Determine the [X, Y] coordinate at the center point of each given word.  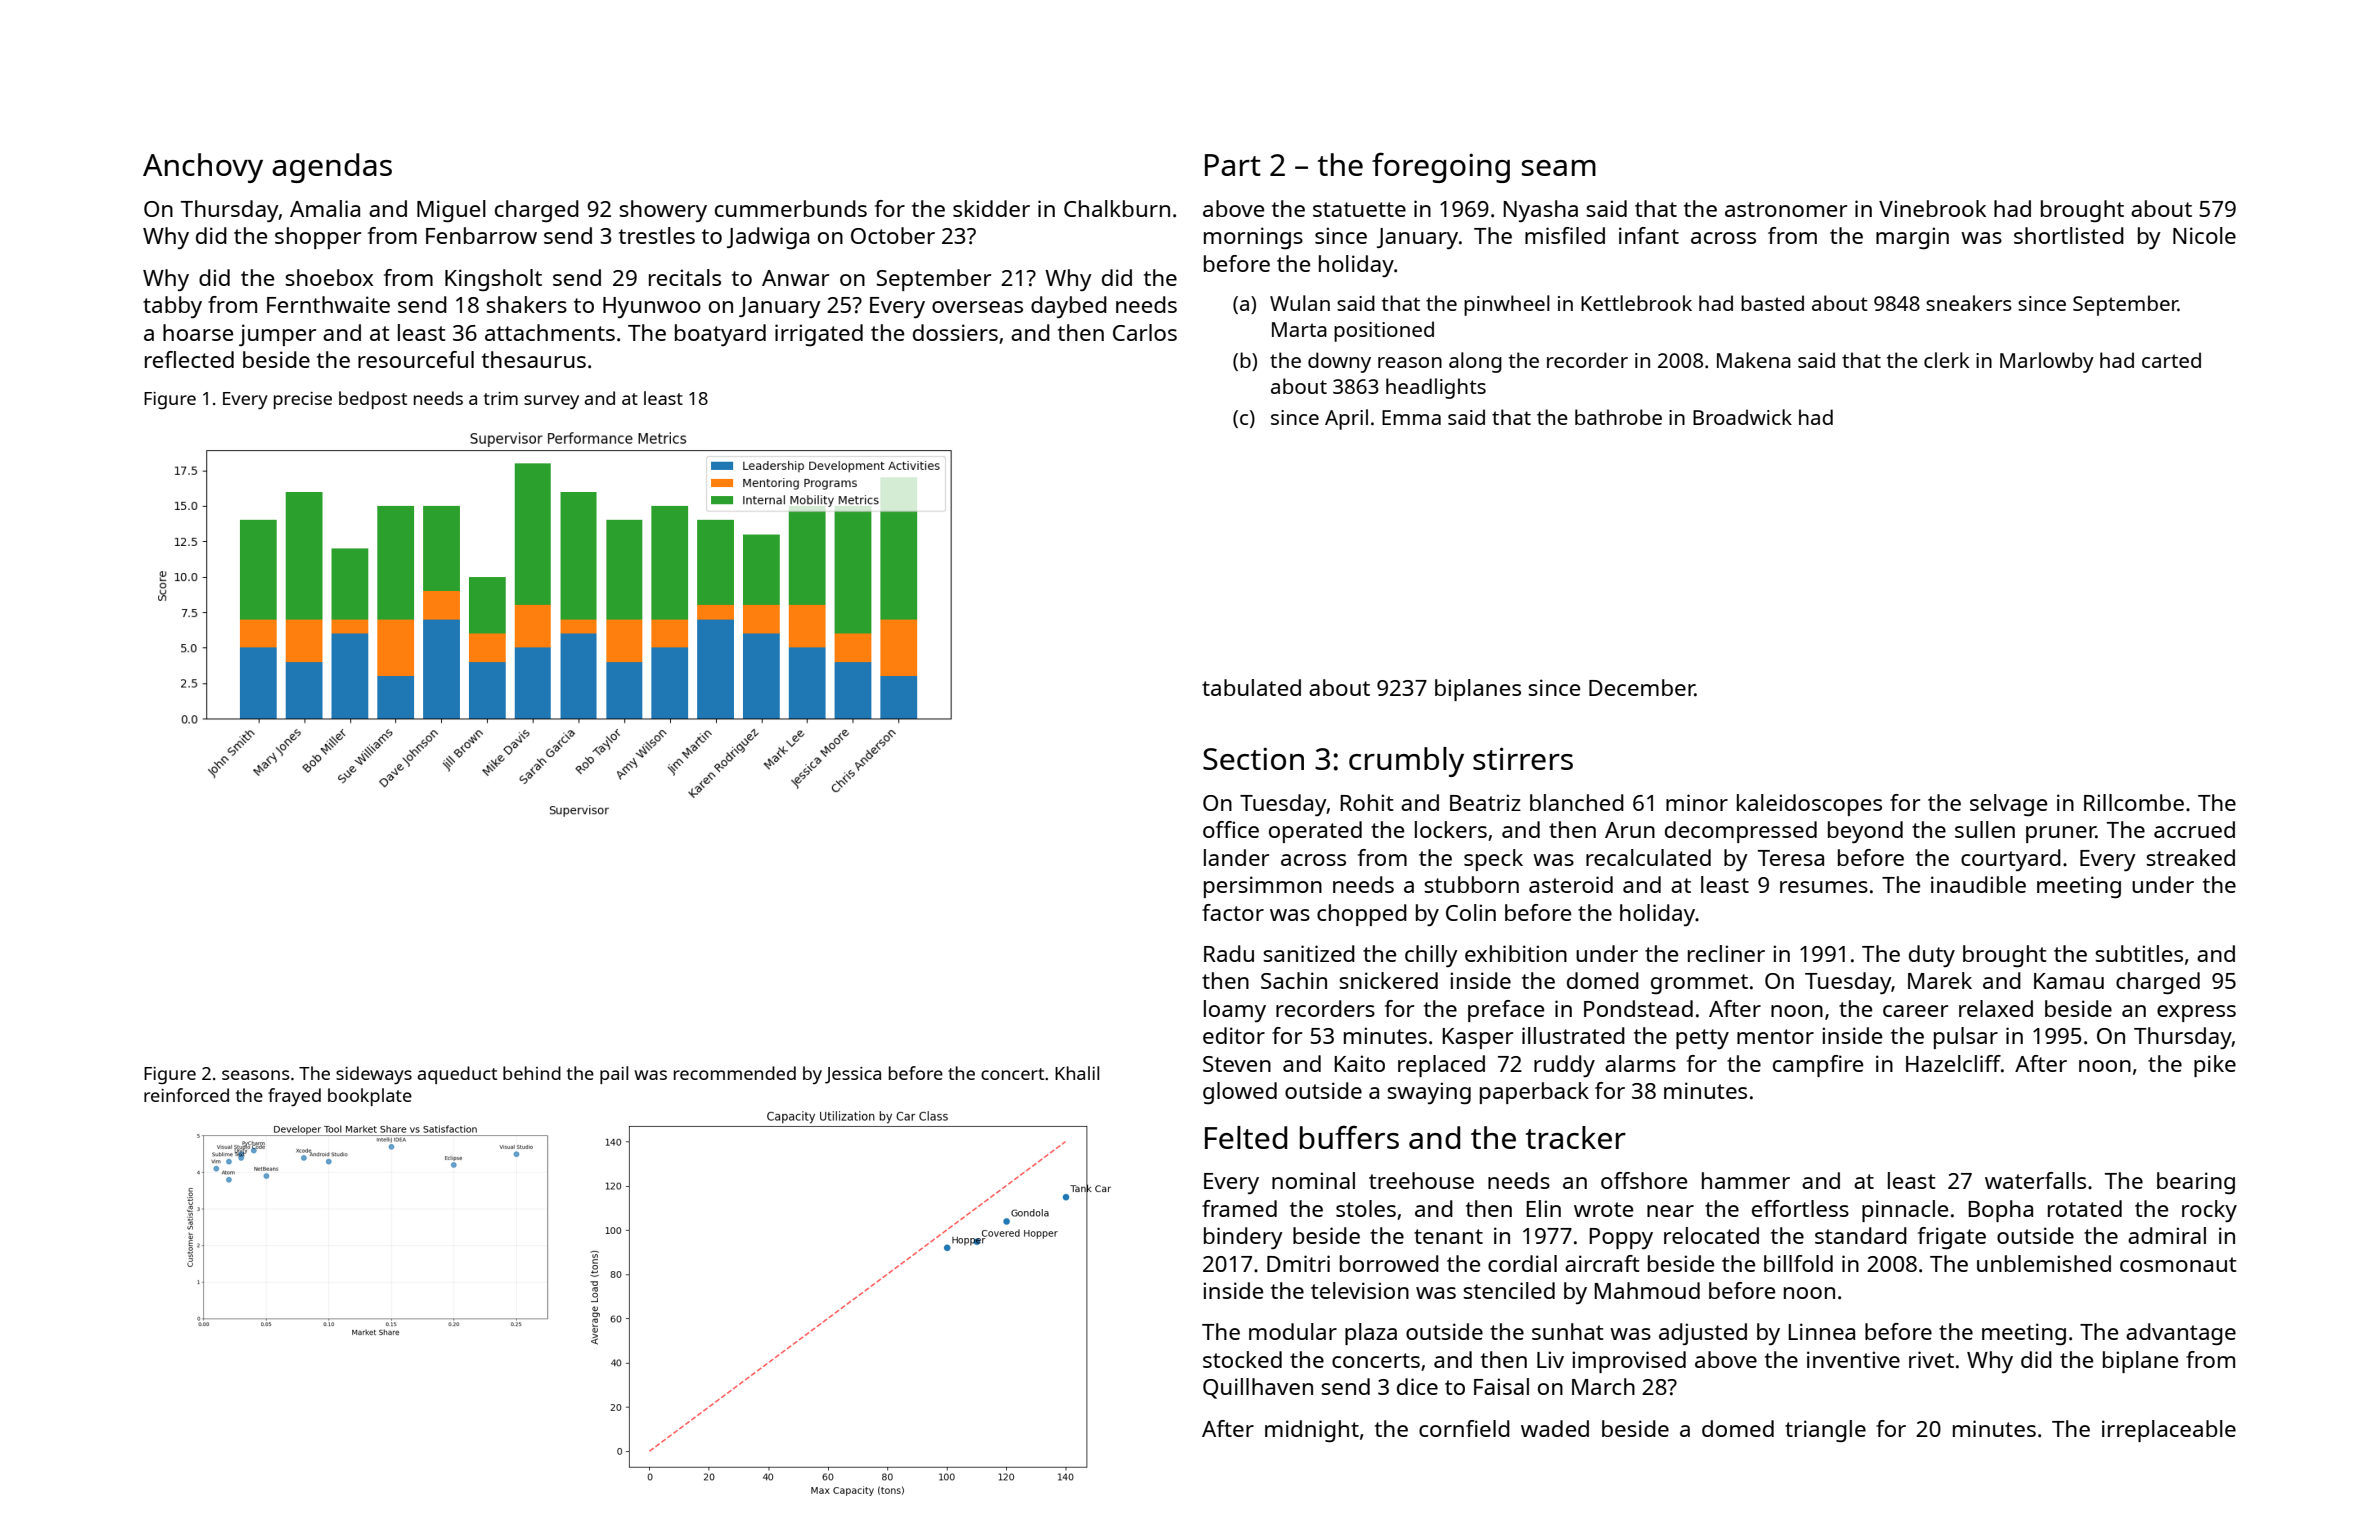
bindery [1243, 1238]
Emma [1411, 417]
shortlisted [2069, 235]
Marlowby [2047, 362]
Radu [1229, 953]
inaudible [1978, 884]
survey [551, 402]
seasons [256, 1075]
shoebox [329, 277]
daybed [1069, 307]
